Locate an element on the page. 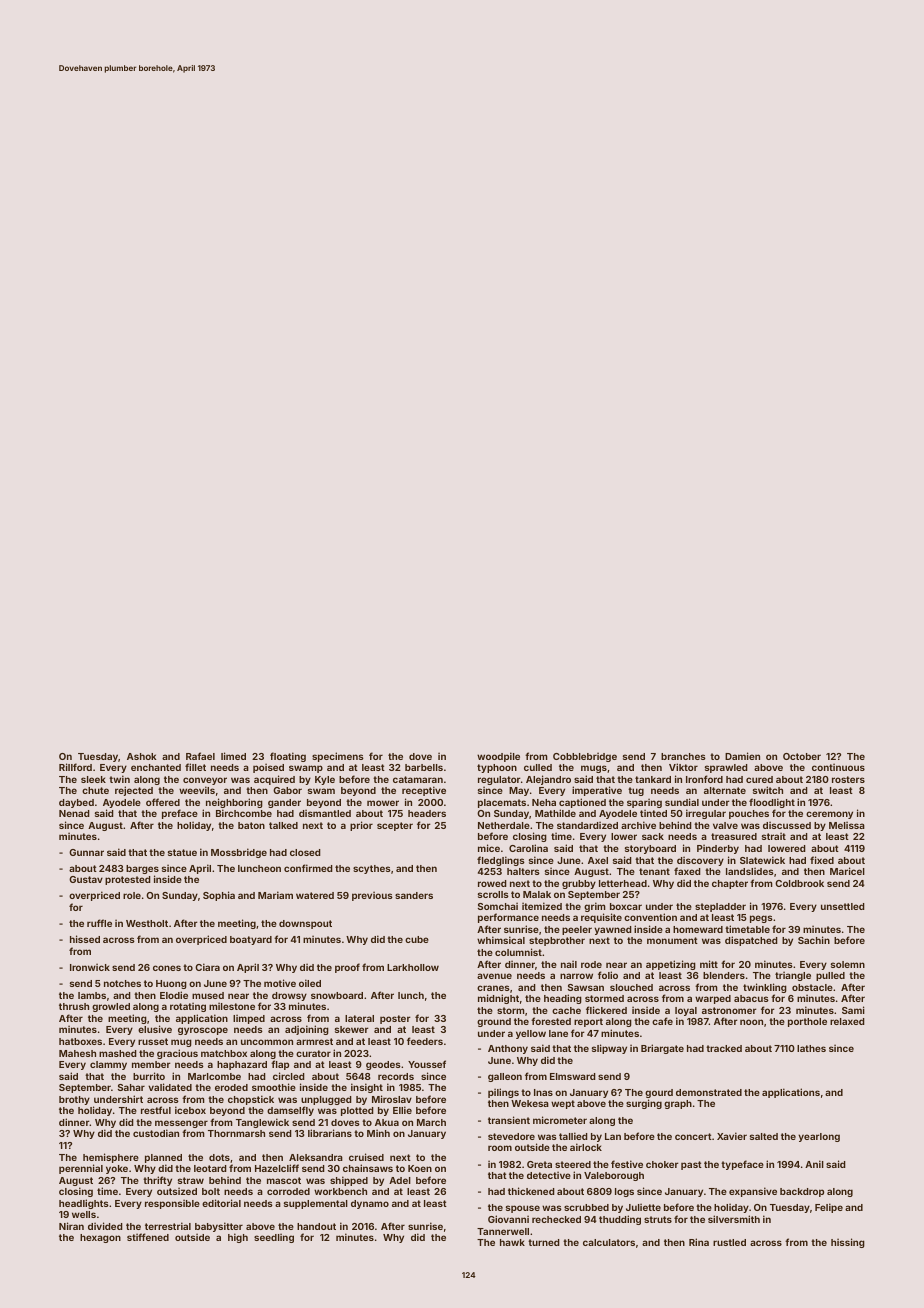 Image resolution: width=924 pixels, height=1308 pixels. elusive is located at coordinates (155, 1029).
